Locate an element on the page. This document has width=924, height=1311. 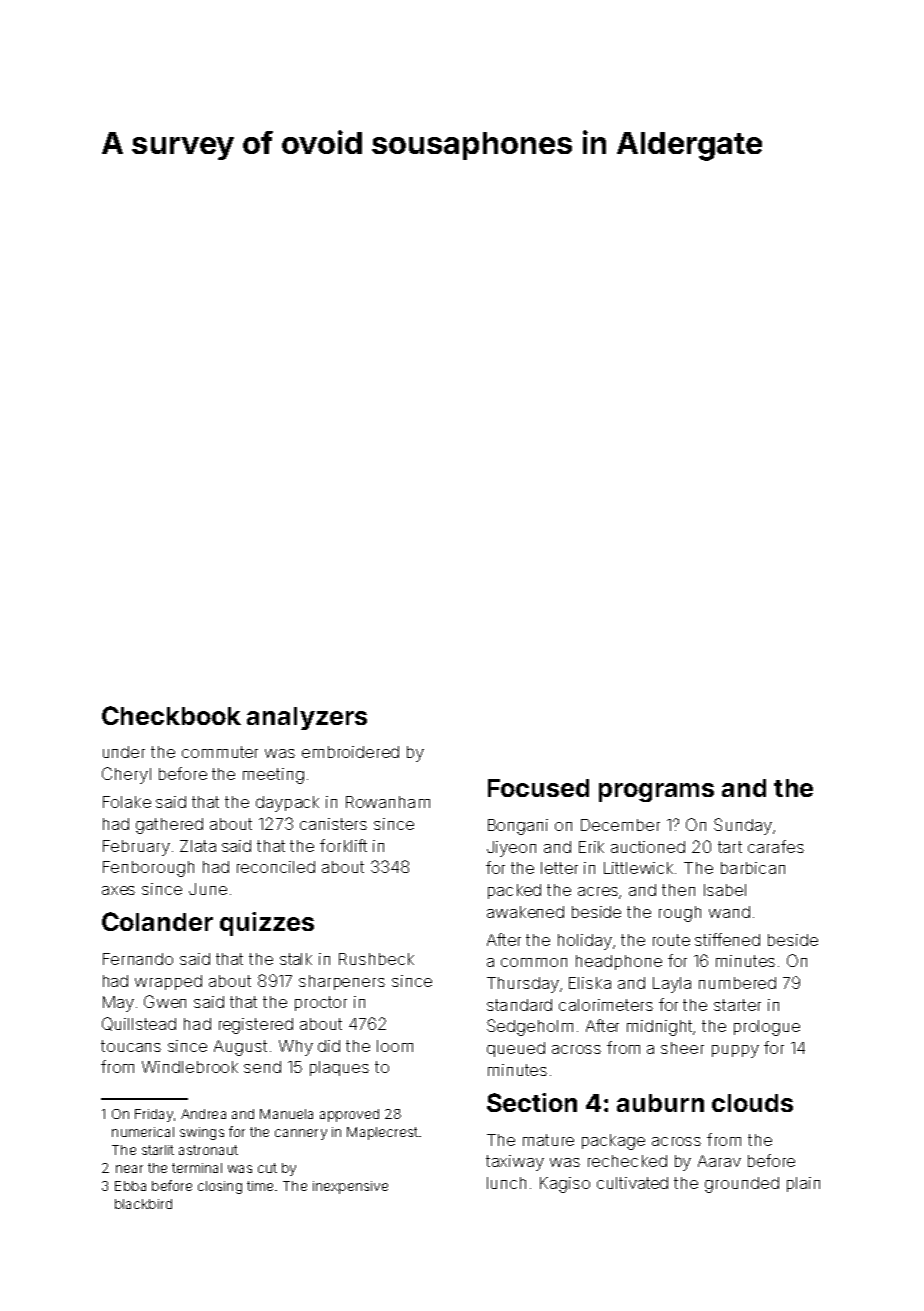
daypack is located at coordinates (287, 804).
